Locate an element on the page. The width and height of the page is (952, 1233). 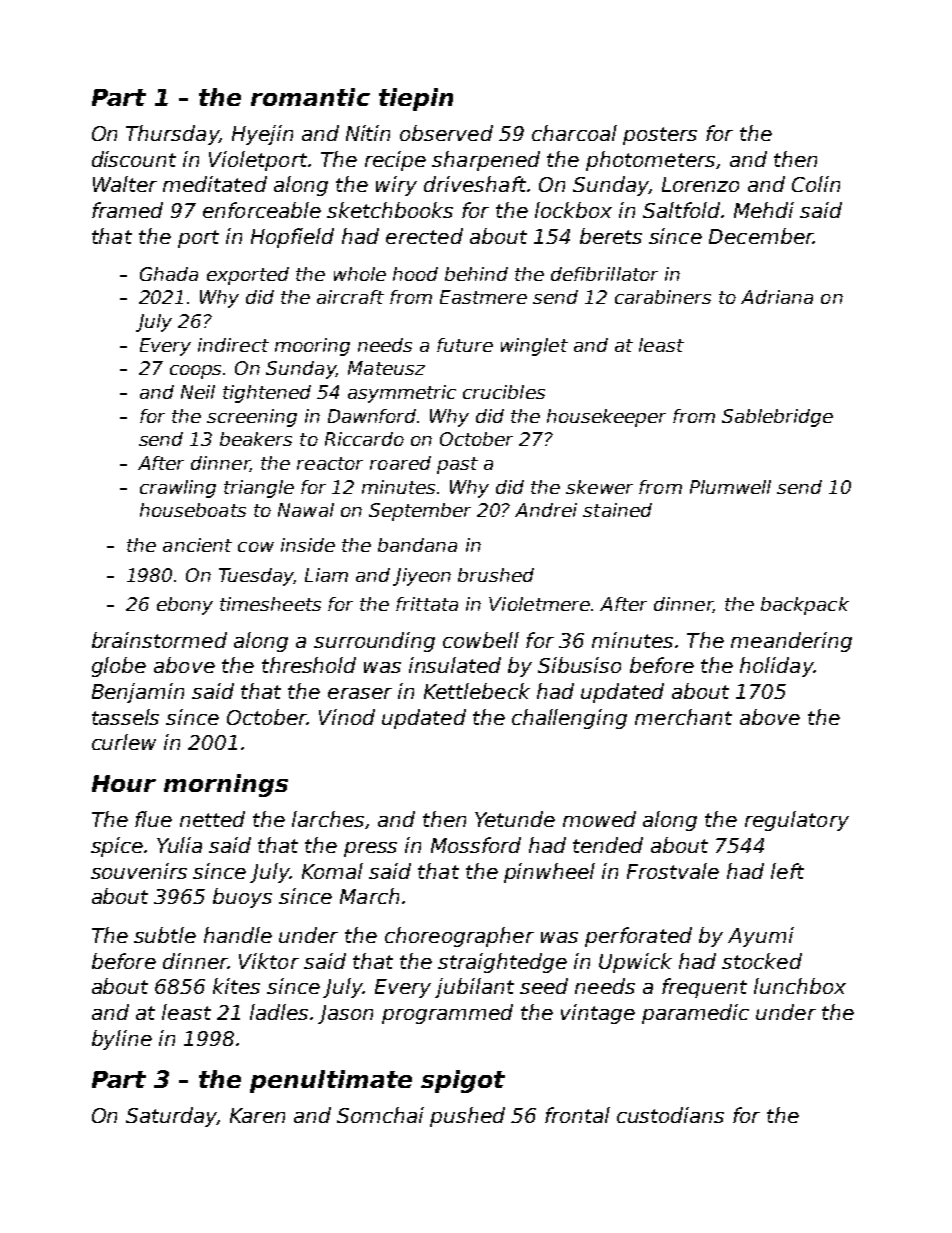
Karen is located at coordinates (257, 1115).
